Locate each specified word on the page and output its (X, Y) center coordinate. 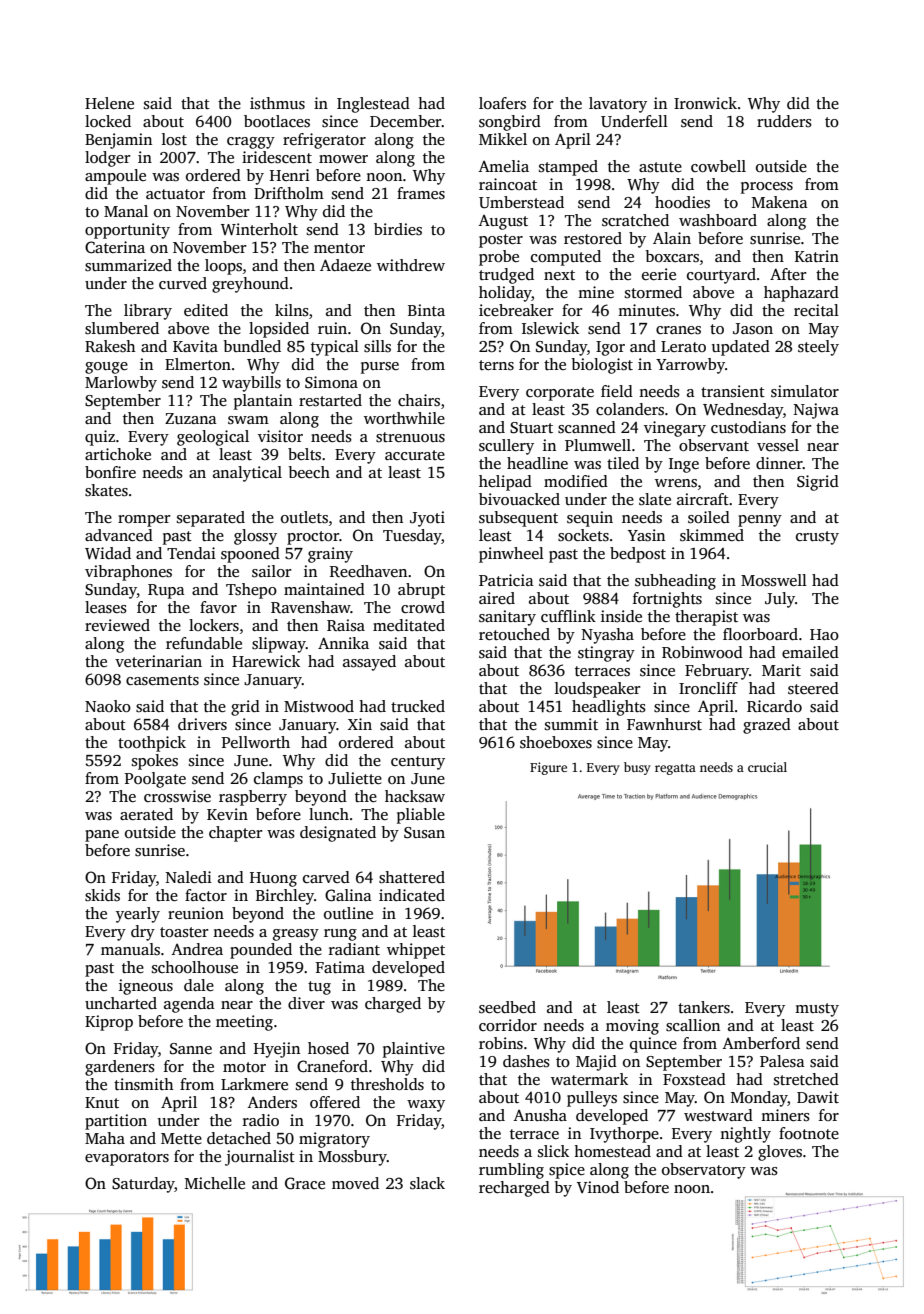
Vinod (598, 1187)
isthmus (277, 103)
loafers (502, 103)
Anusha (540, 1115)
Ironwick (705, 103)
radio (261, 1120)
